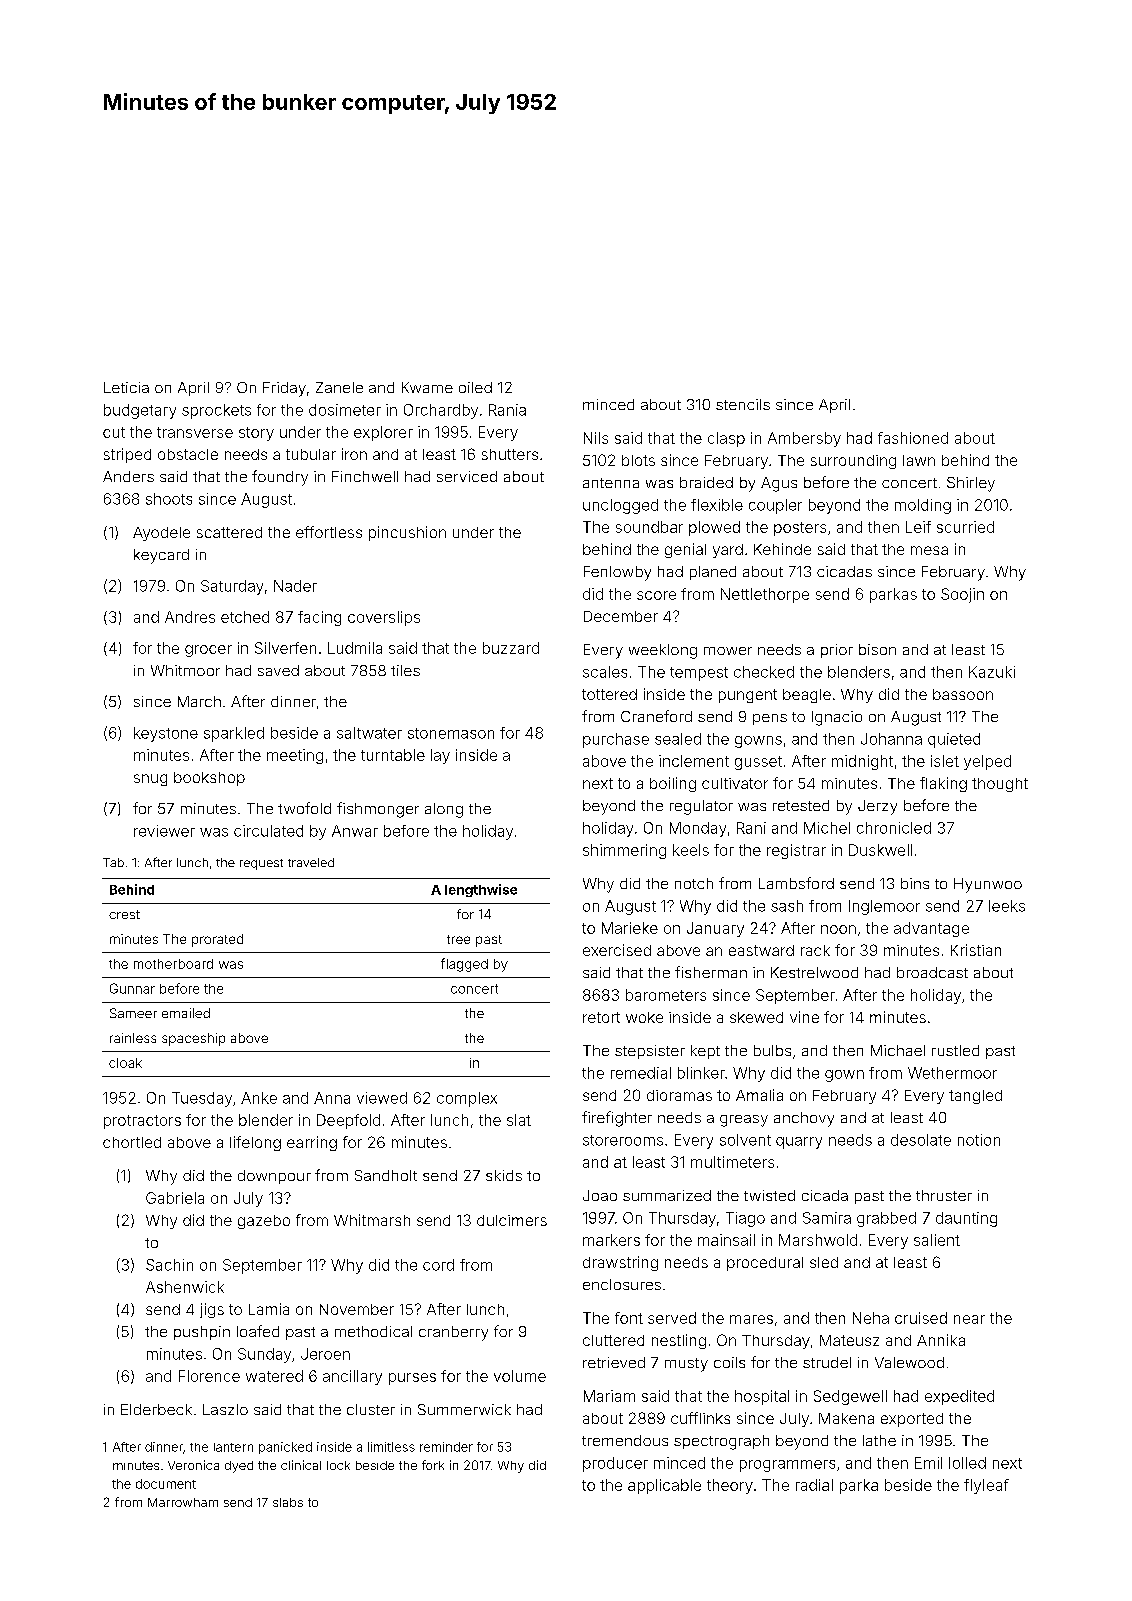 This document has height=1601, width=1132. Describe the element at coordinates (173, 964) in the document. I see `motherboard` at that location.
